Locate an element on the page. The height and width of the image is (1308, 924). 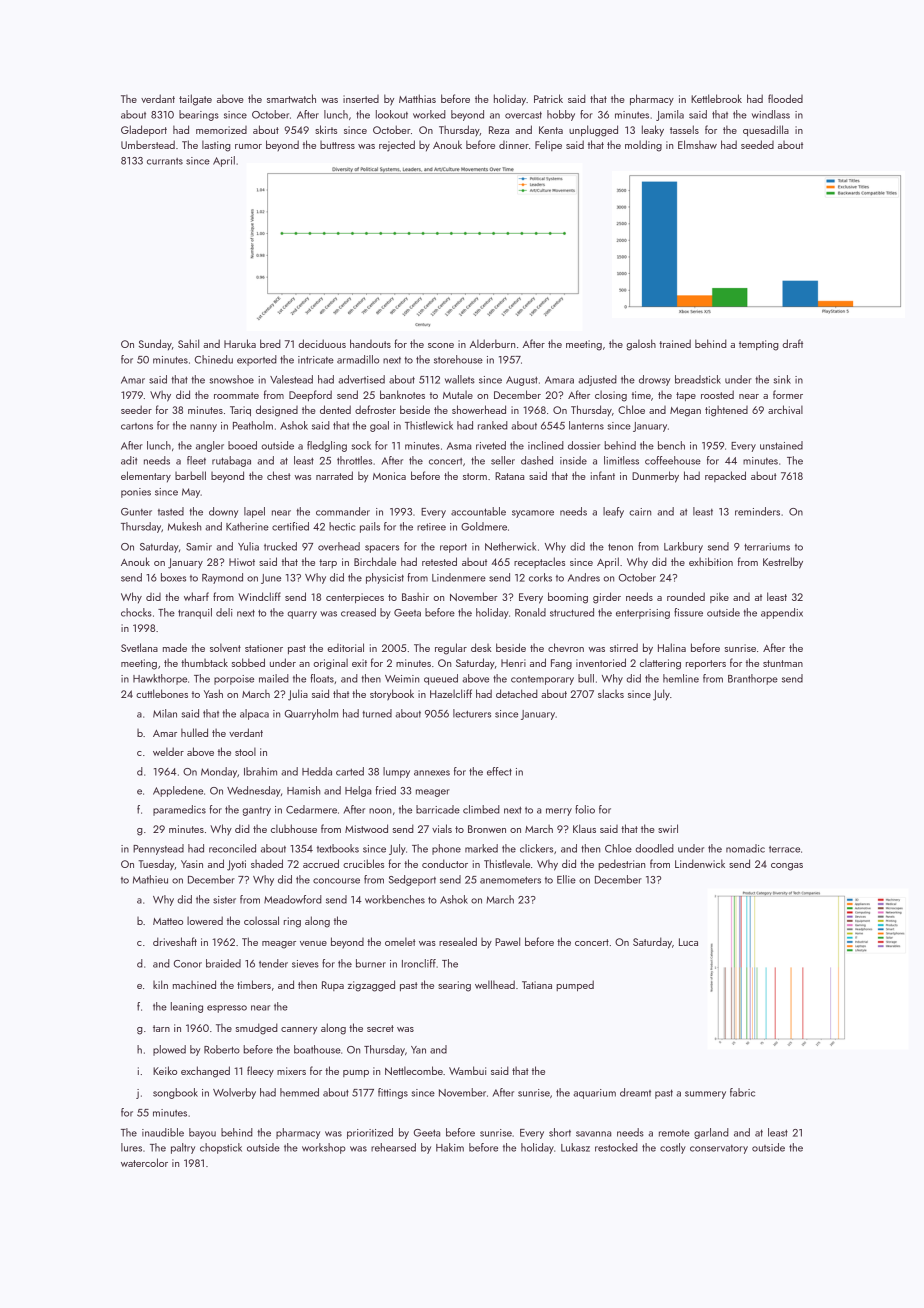
handouts is located at coordinates (370, 343).
